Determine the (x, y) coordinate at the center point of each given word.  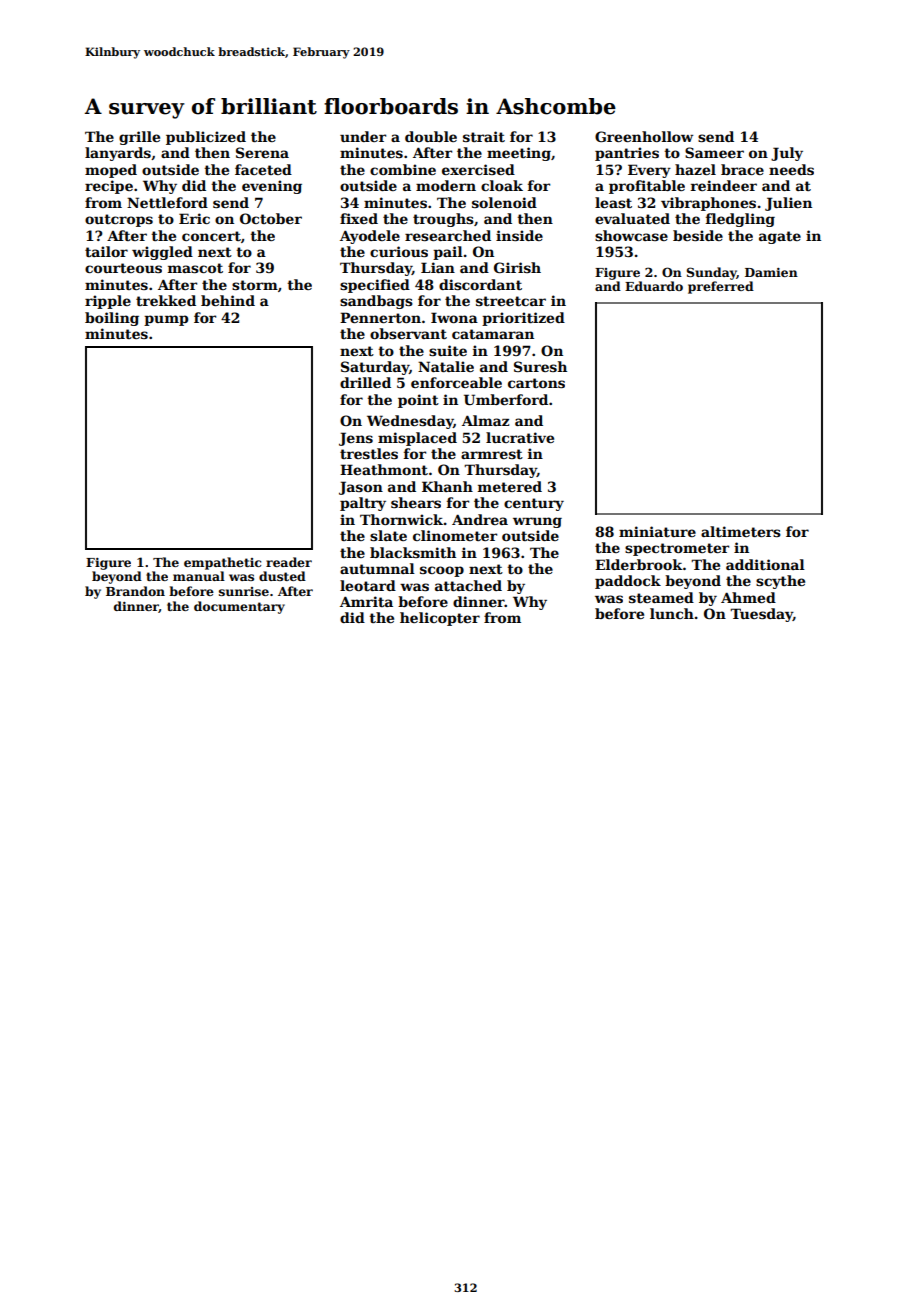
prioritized (523, 319)
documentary (239, 607)
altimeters (741, 531)
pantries (627, 154)
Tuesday (761, 615)
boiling (112, 319)
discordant (480, 284)
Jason (361, 488)
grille (139, 138)
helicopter (440, 619)
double (431, 136)
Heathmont (384, 469)
